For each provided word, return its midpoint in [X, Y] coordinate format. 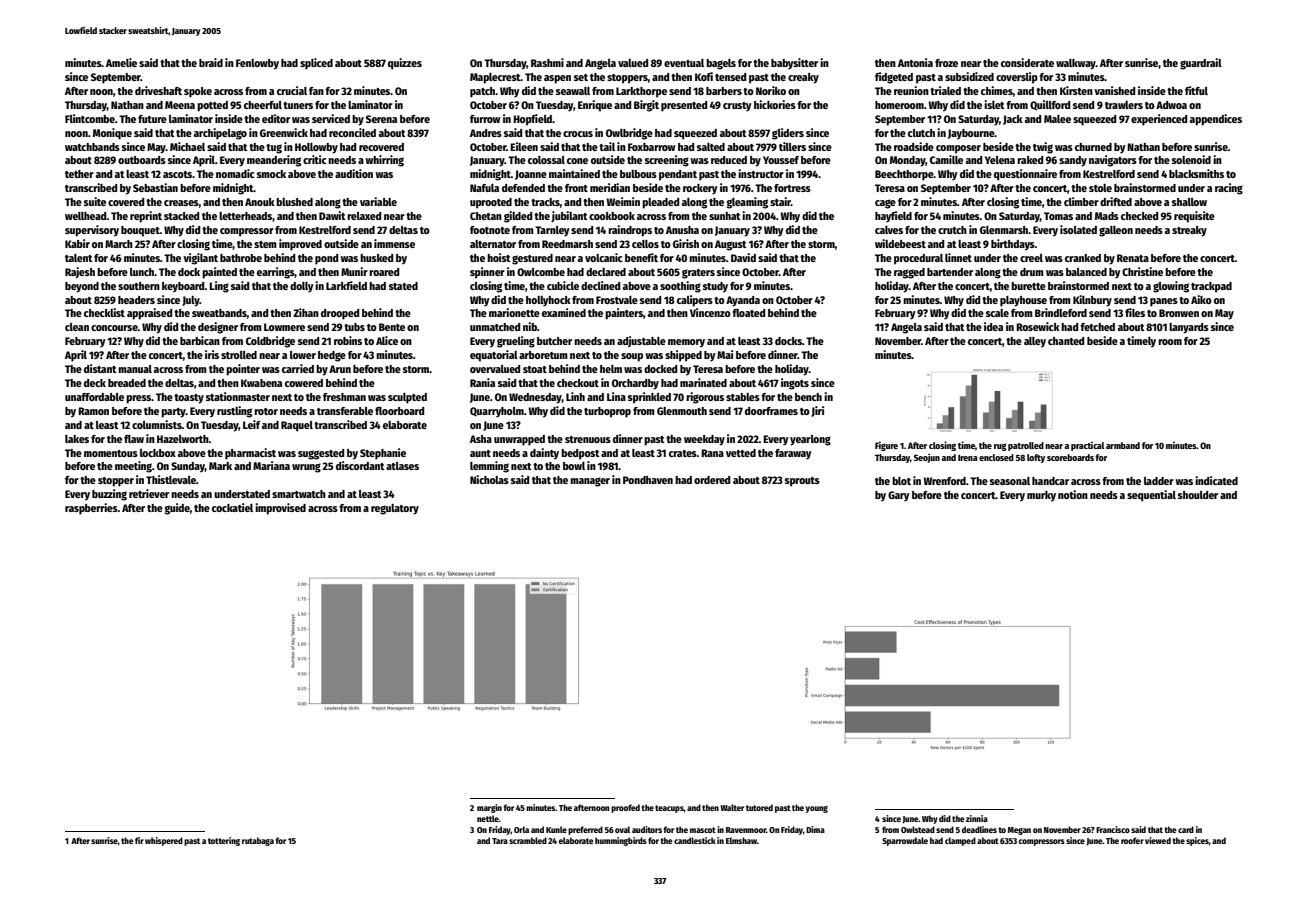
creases [181, 203]
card [1186, 829]
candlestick [695, 840]
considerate [1027, 62]
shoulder [1198, 495]
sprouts [802, 482]
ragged [909, 273]
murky [1041, 496]
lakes [77, 439]
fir [139, 840]
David [743, 257]
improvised [280, 509]
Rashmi [547, 62]
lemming [489, 467]
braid [211, 62]
